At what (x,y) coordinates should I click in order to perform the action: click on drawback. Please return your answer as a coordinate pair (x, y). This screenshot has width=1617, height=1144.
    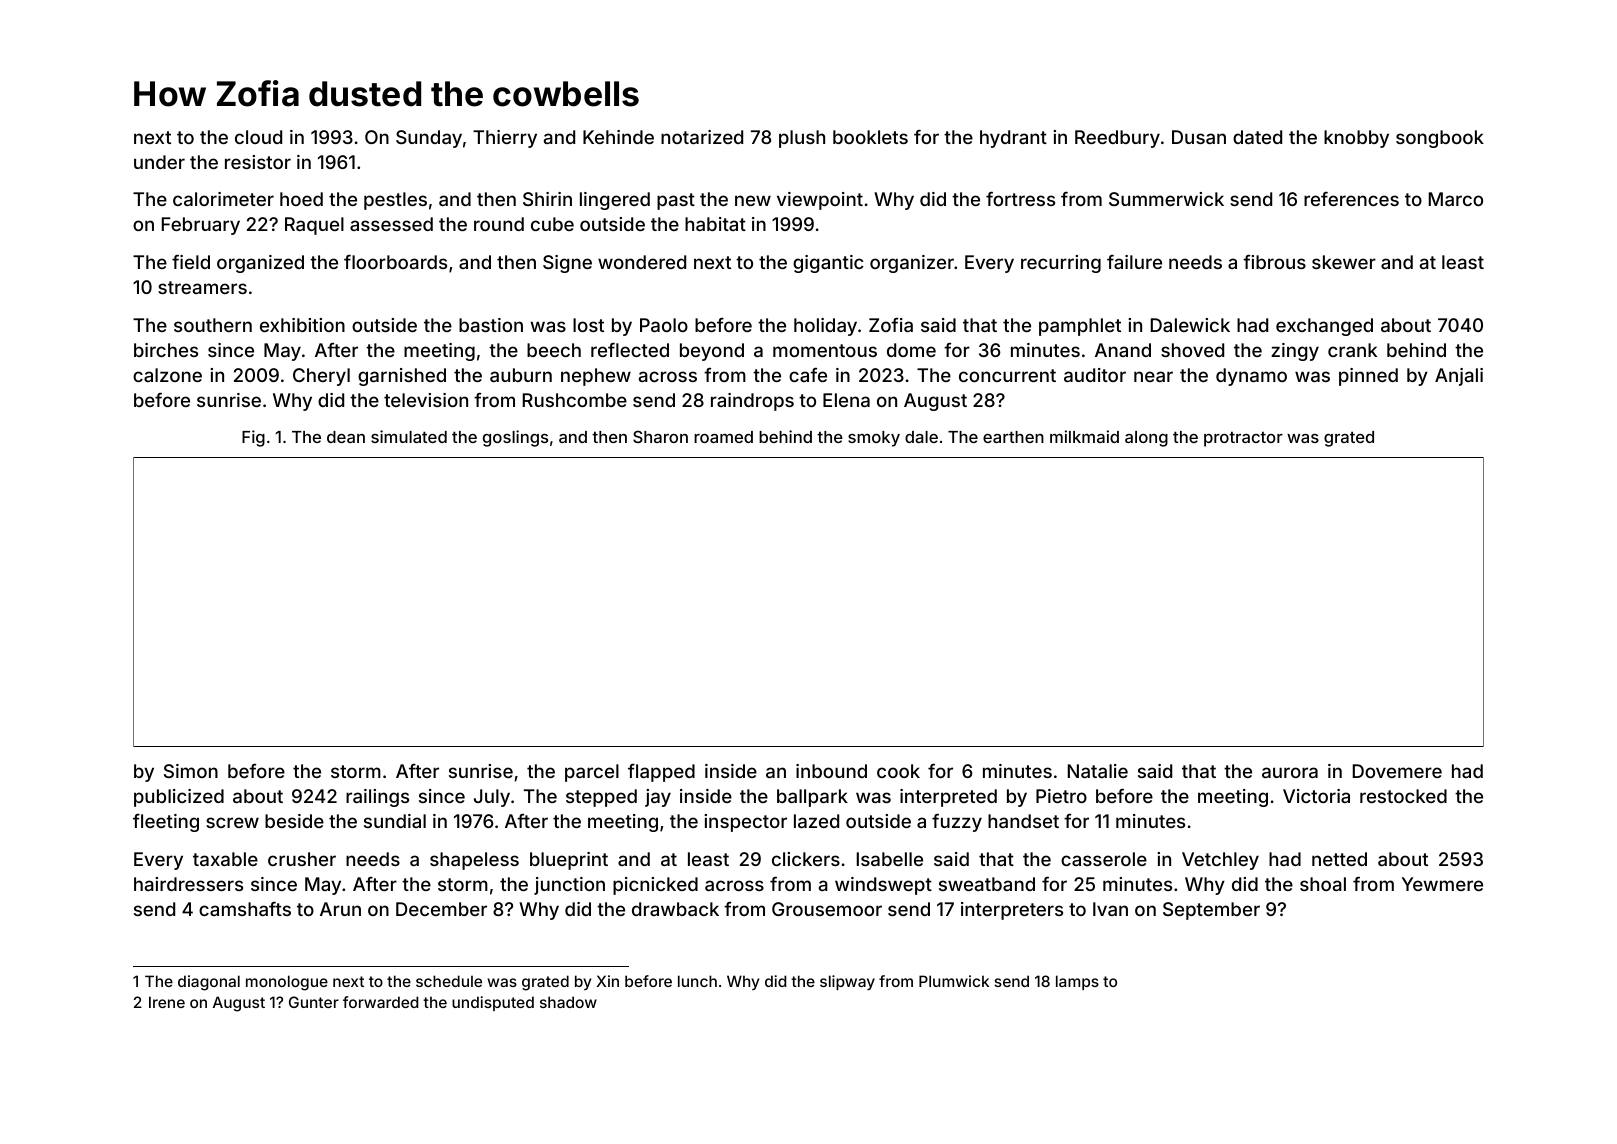
    Looking at the image, I should click on (675, 909).
